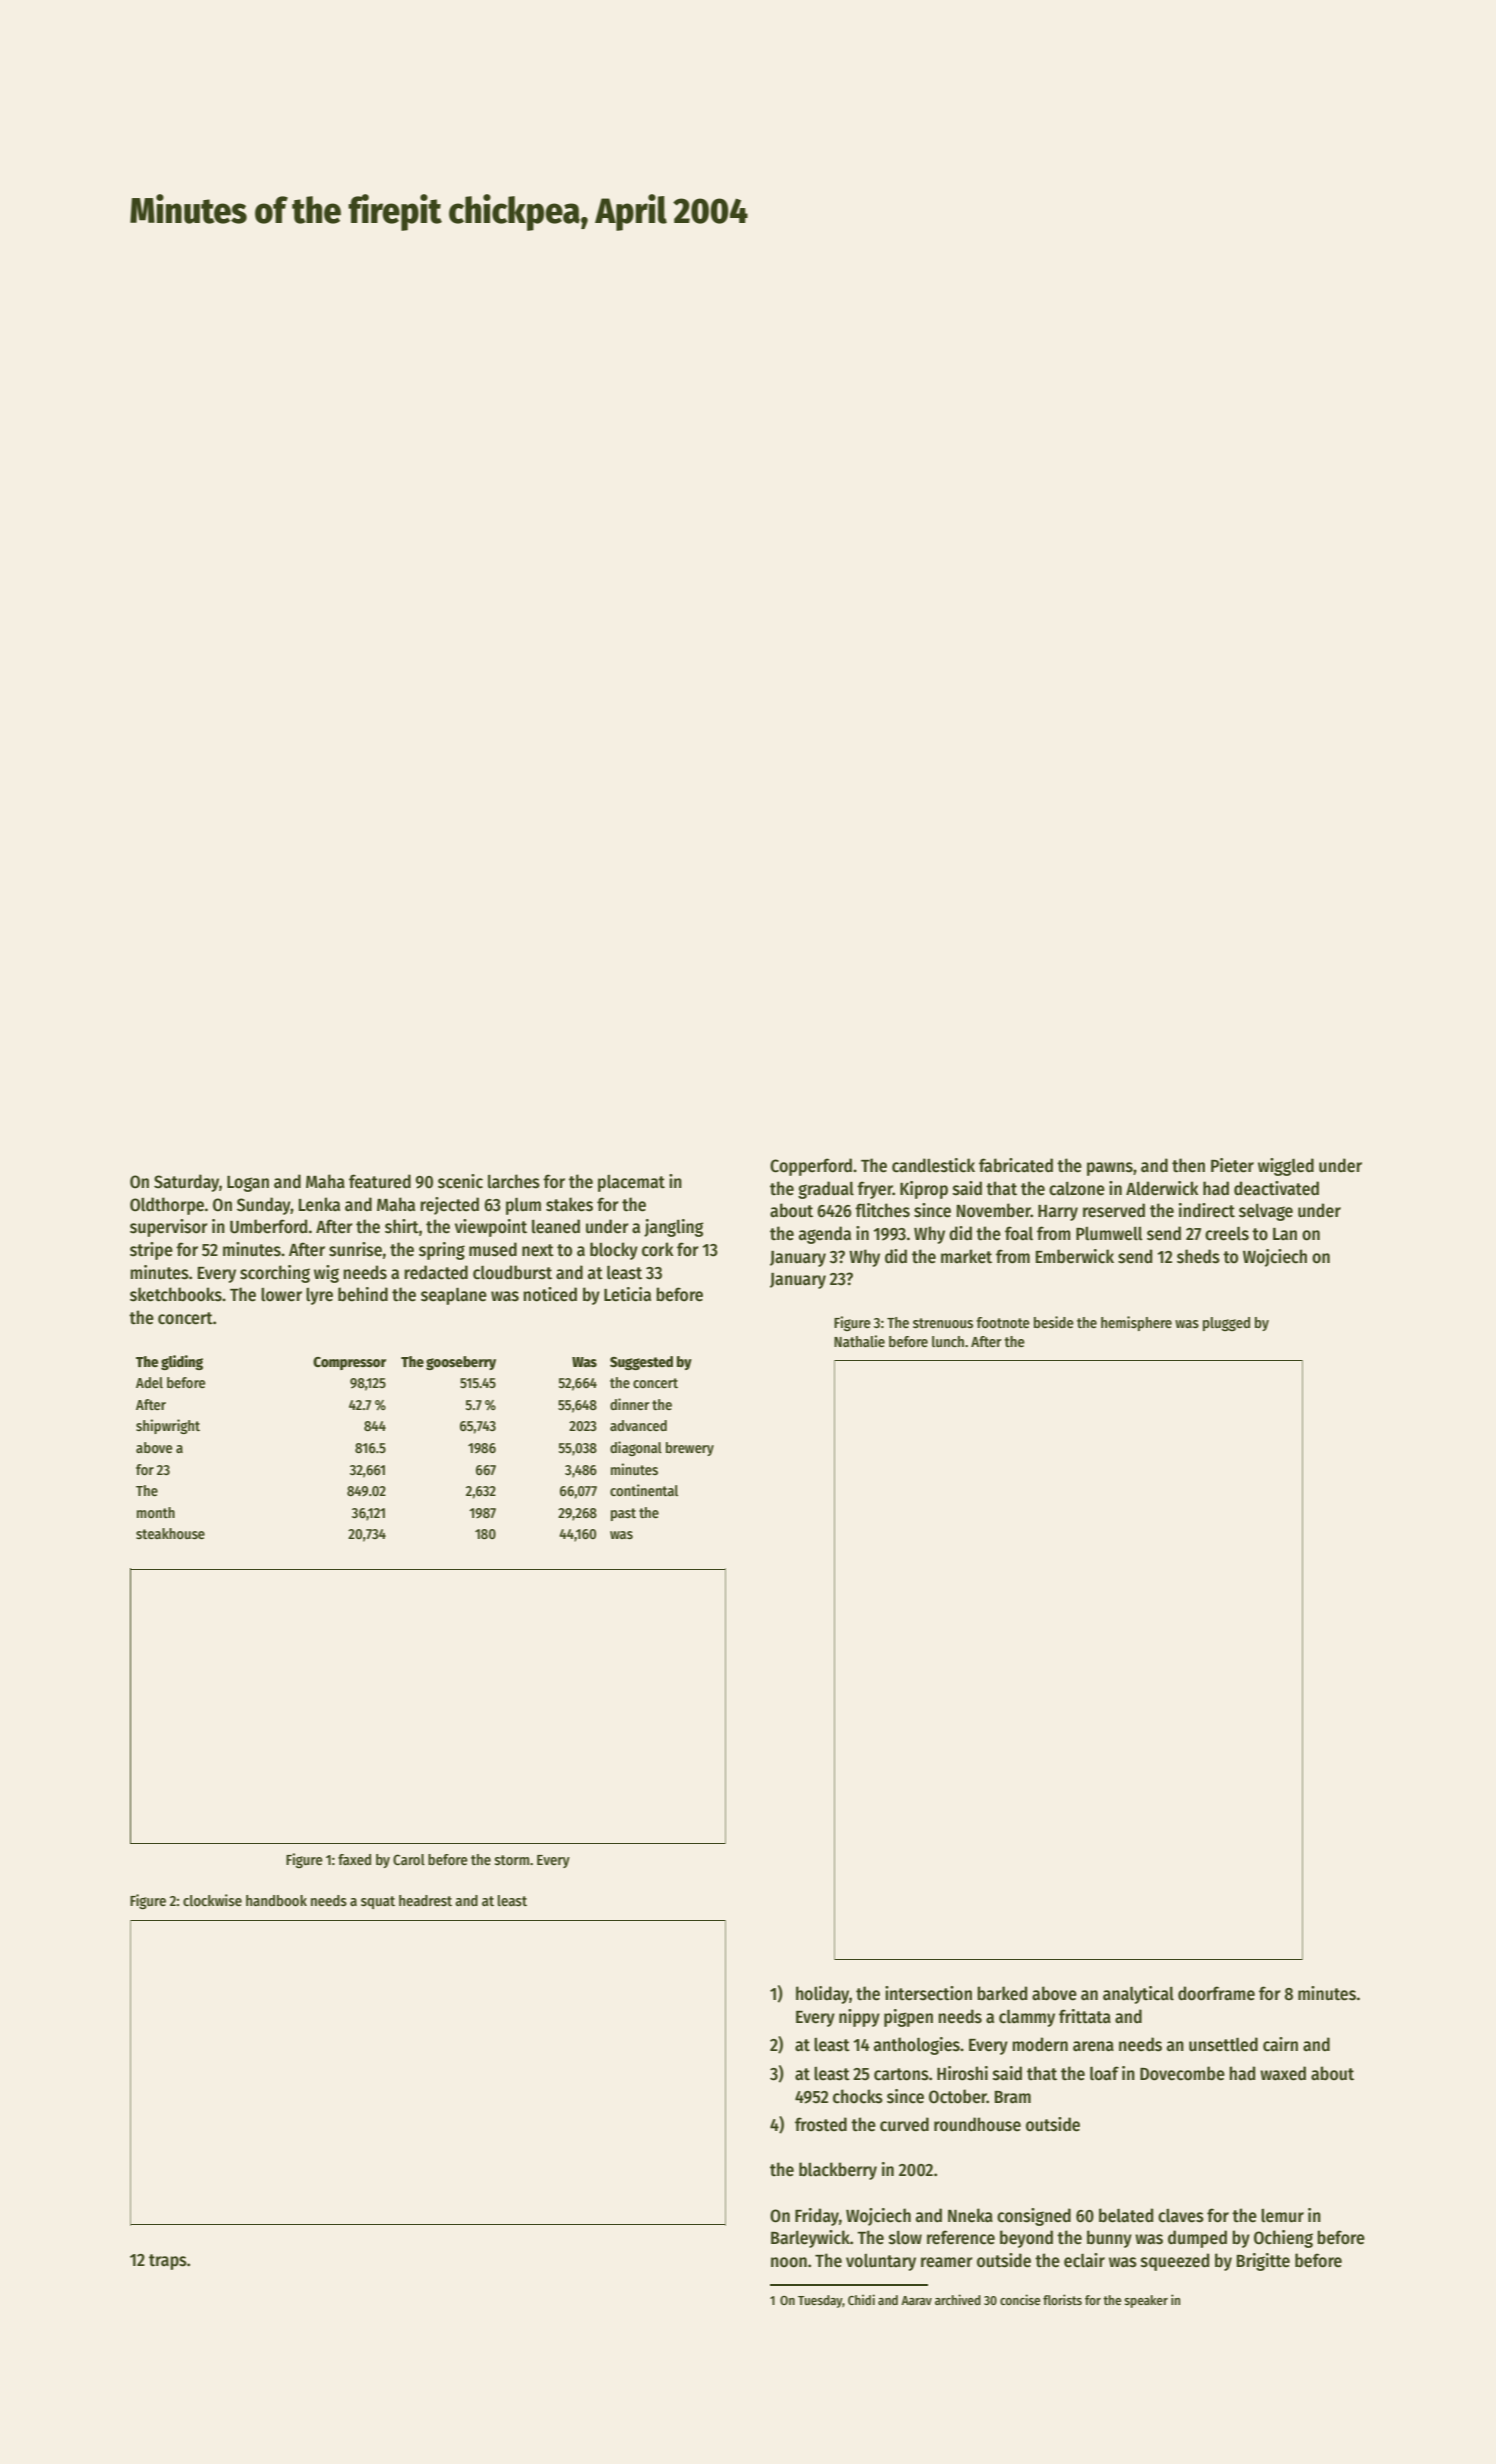  Describe the element at coordinates (186, 1183) in the screenshot. I see `Saturday` at that location.
